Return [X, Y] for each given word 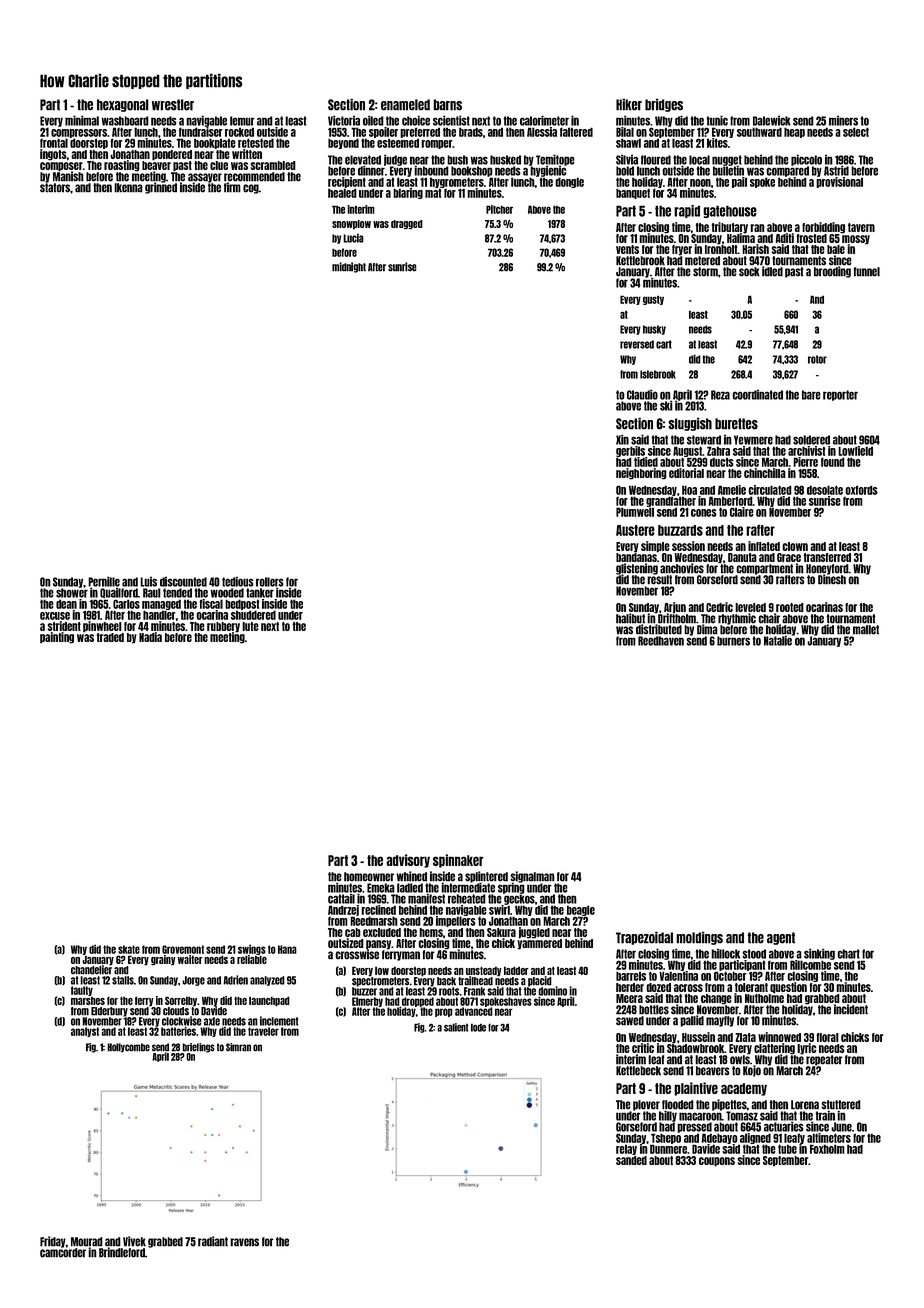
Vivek [134, 1241]
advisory [408, 861]
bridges [664, 105]
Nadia [150, 637]
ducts [722, 462]
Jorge [193, 981]
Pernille [104, 581]
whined [412, 876]
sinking [819, 954]
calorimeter [544, 120]
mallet [866, 630]
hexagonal [123, 105]
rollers [270, 582]
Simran [238, 1047]
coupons [717, 1162]
